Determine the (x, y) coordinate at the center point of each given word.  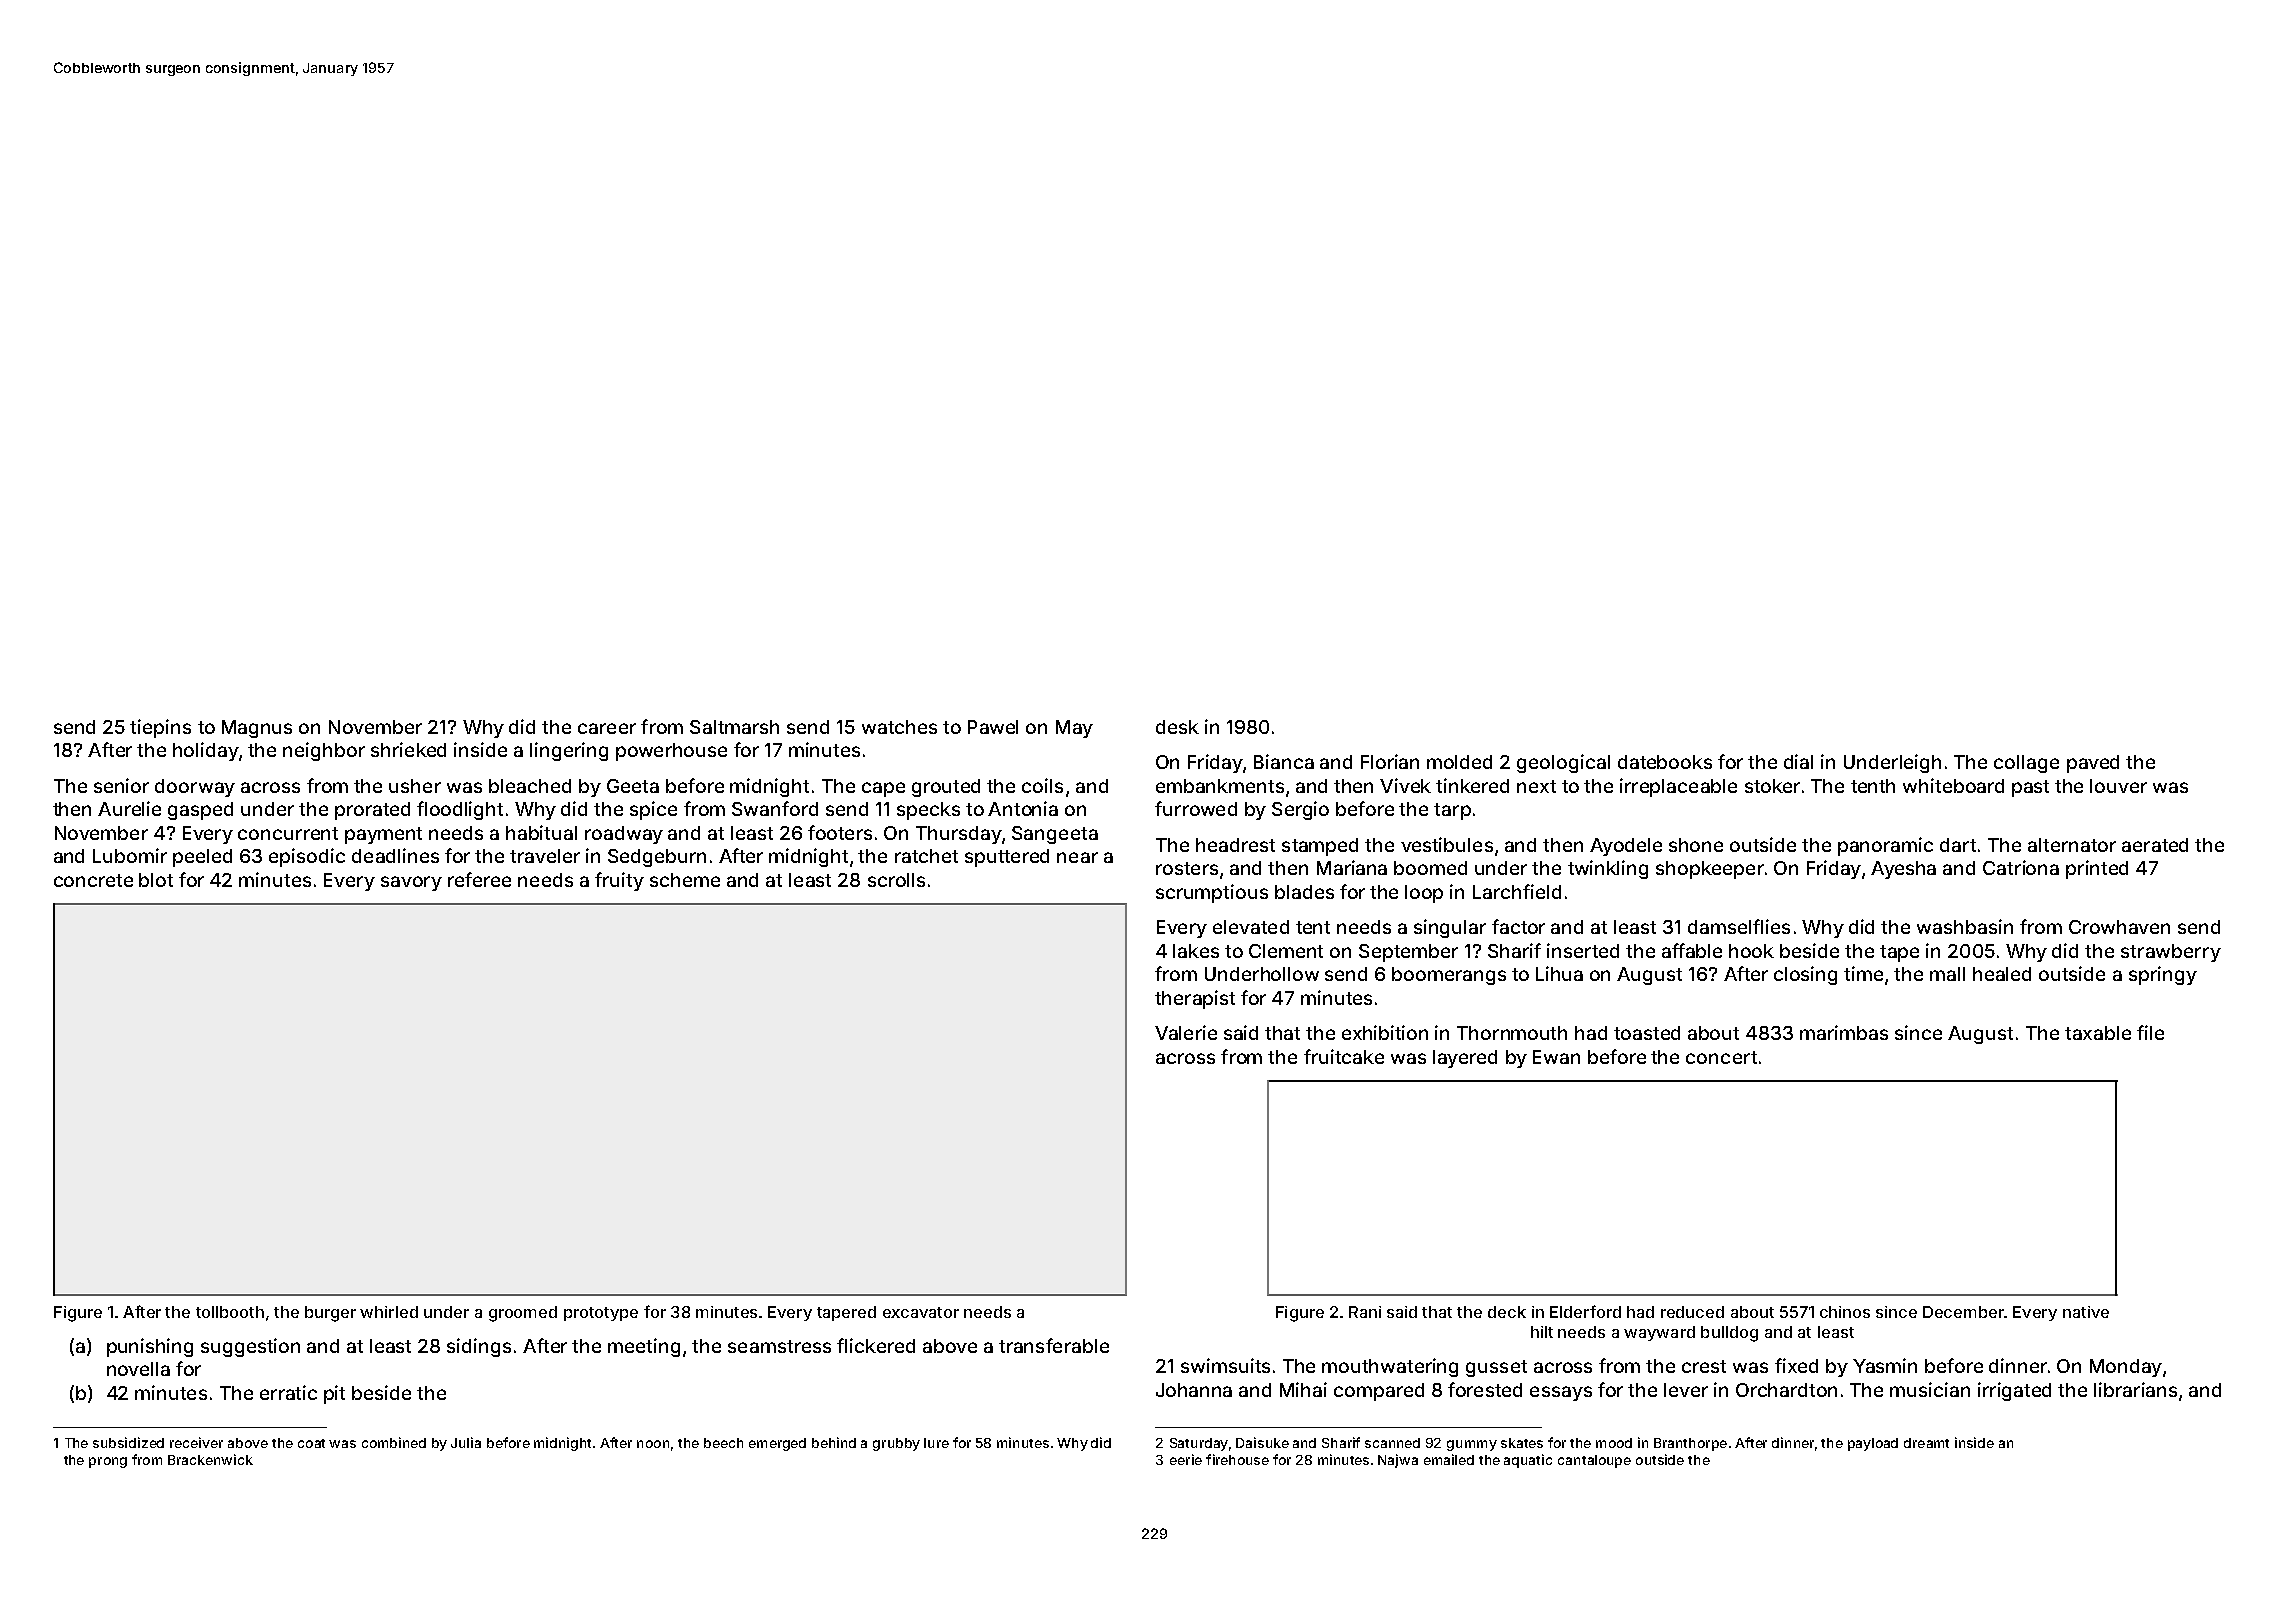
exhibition (1385, 1032)
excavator (921, 1312)
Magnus (257, 729)
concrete (93, 880)
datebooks (1665, 762)
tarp (1452, 811)
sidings (479, 1347)
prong (108, 1462)
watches (899, 727)
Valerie (1186, 1032)
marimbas (1844, 1032)
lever (1686, 1390)
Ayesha (1903, 870)
